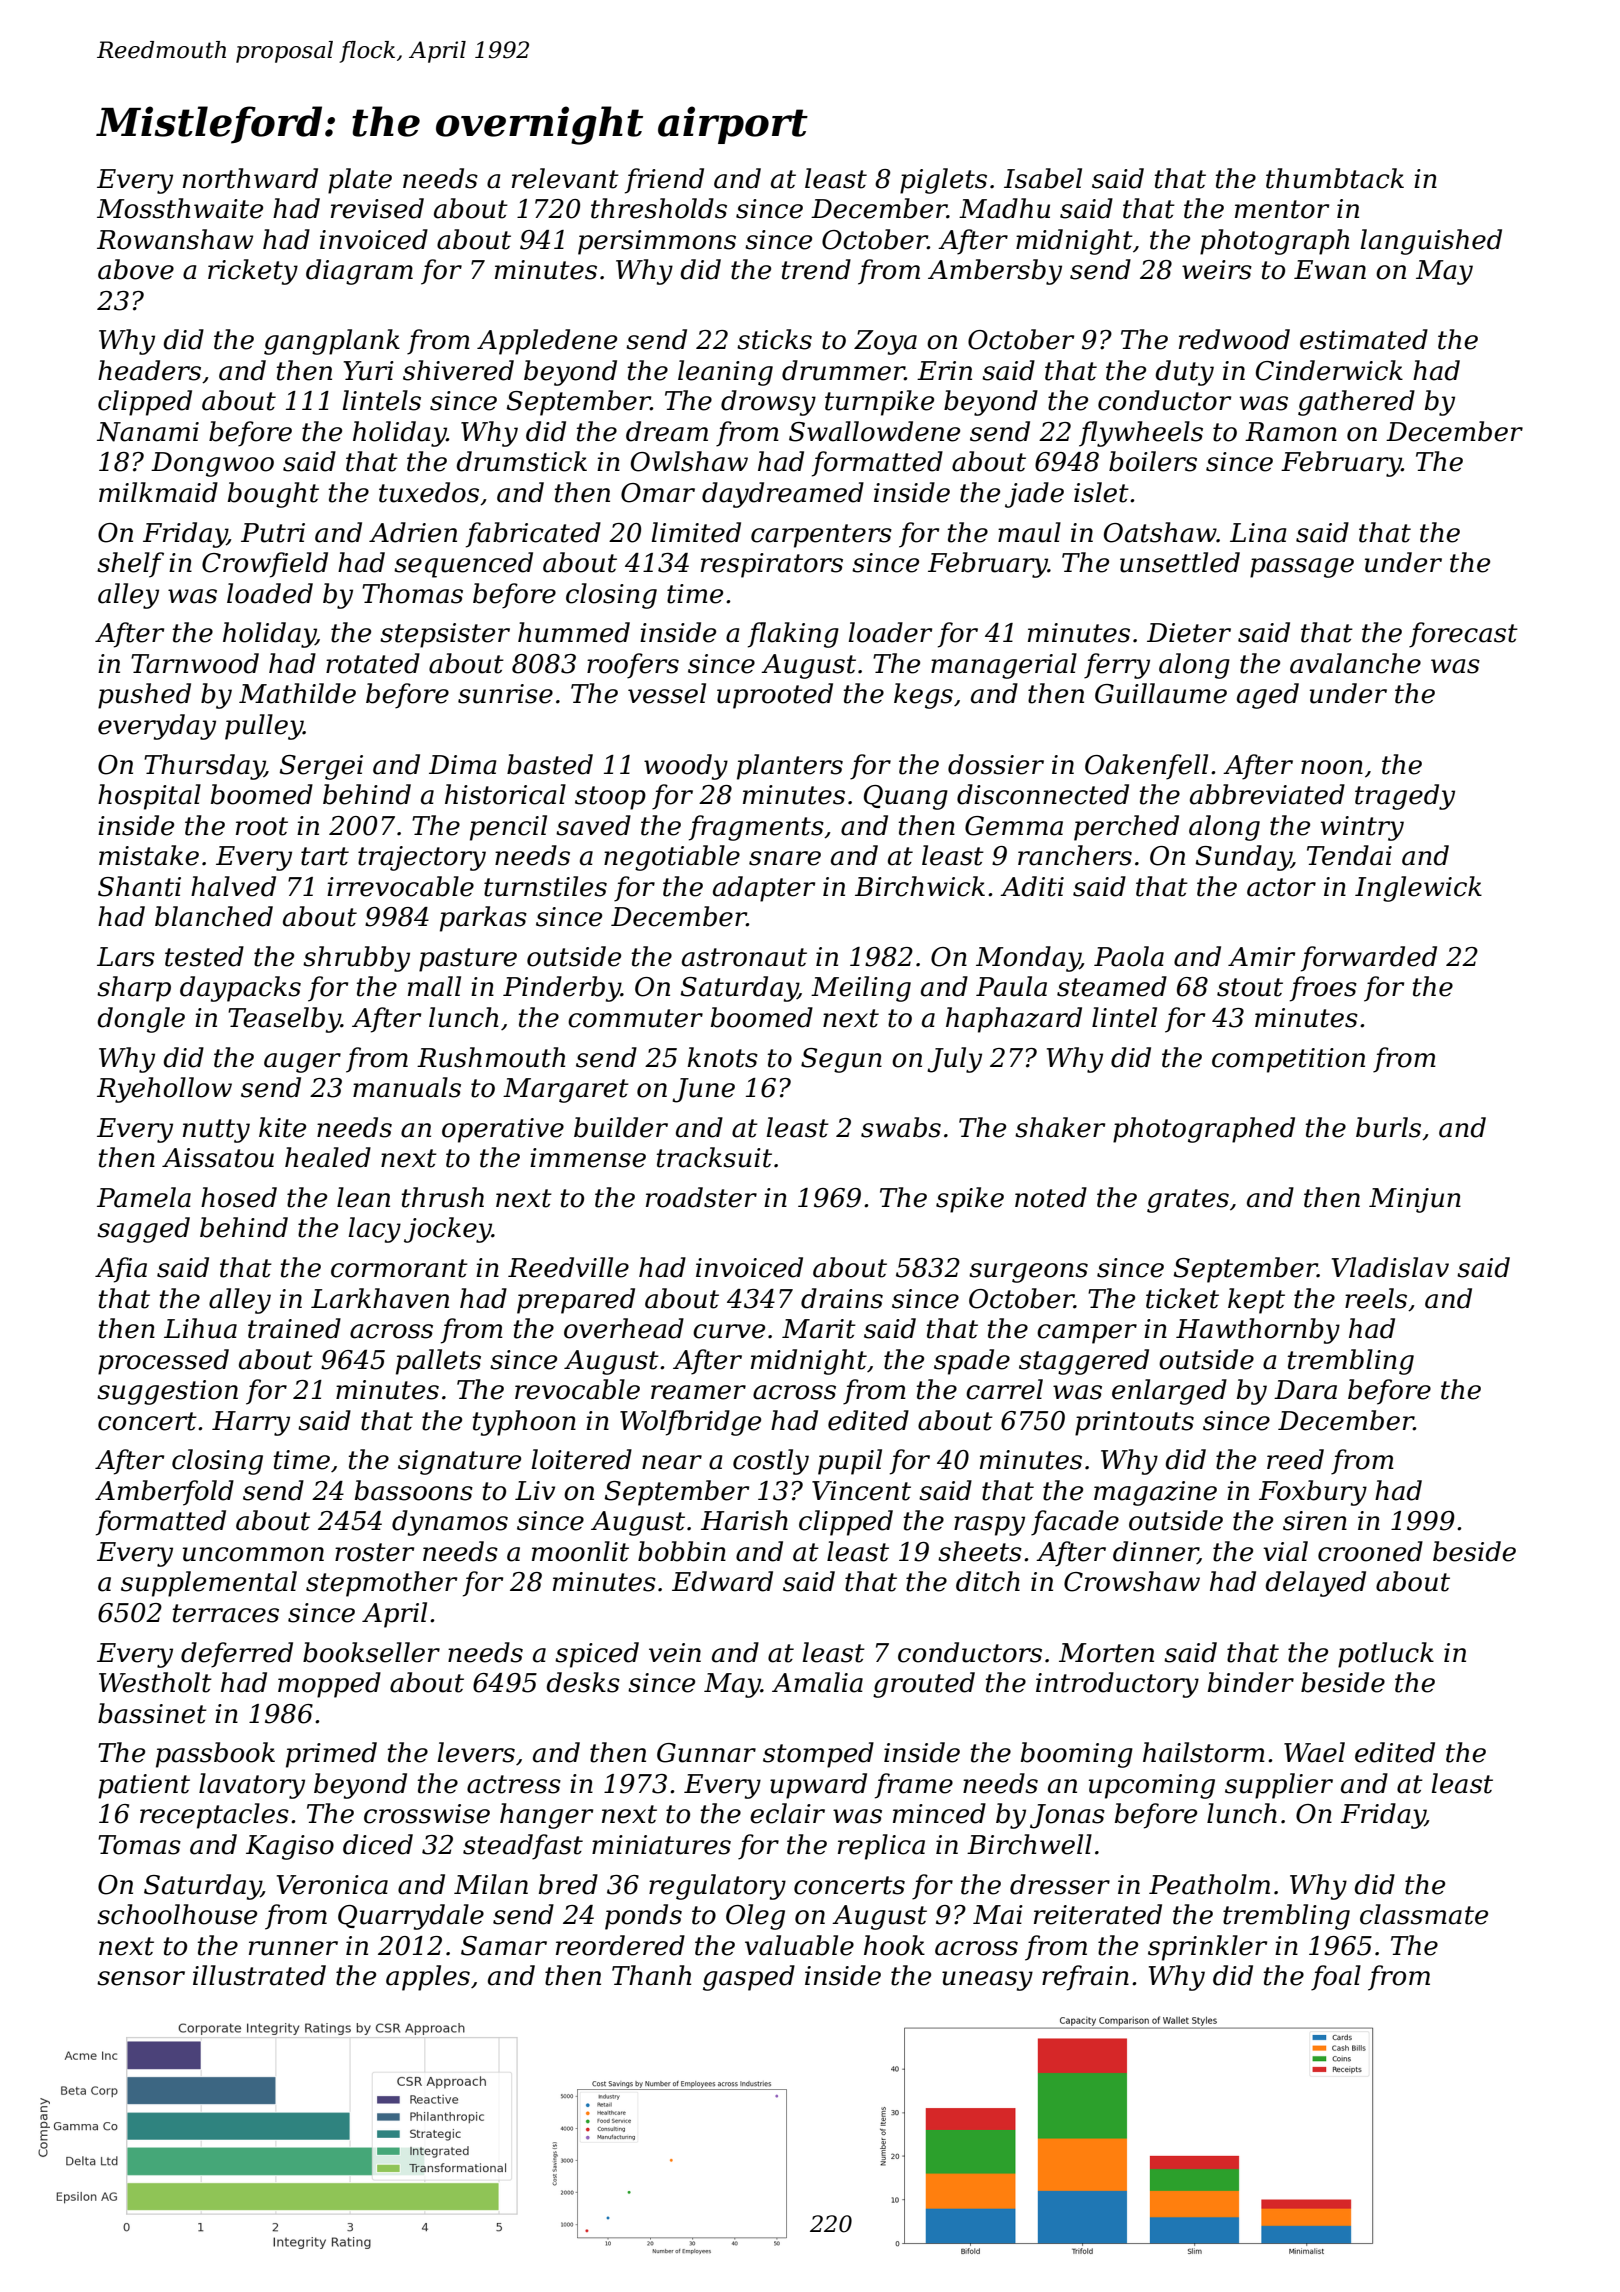 This image has width=1620, height=2292. I want to click on bobbin, so click(682, 1551).
